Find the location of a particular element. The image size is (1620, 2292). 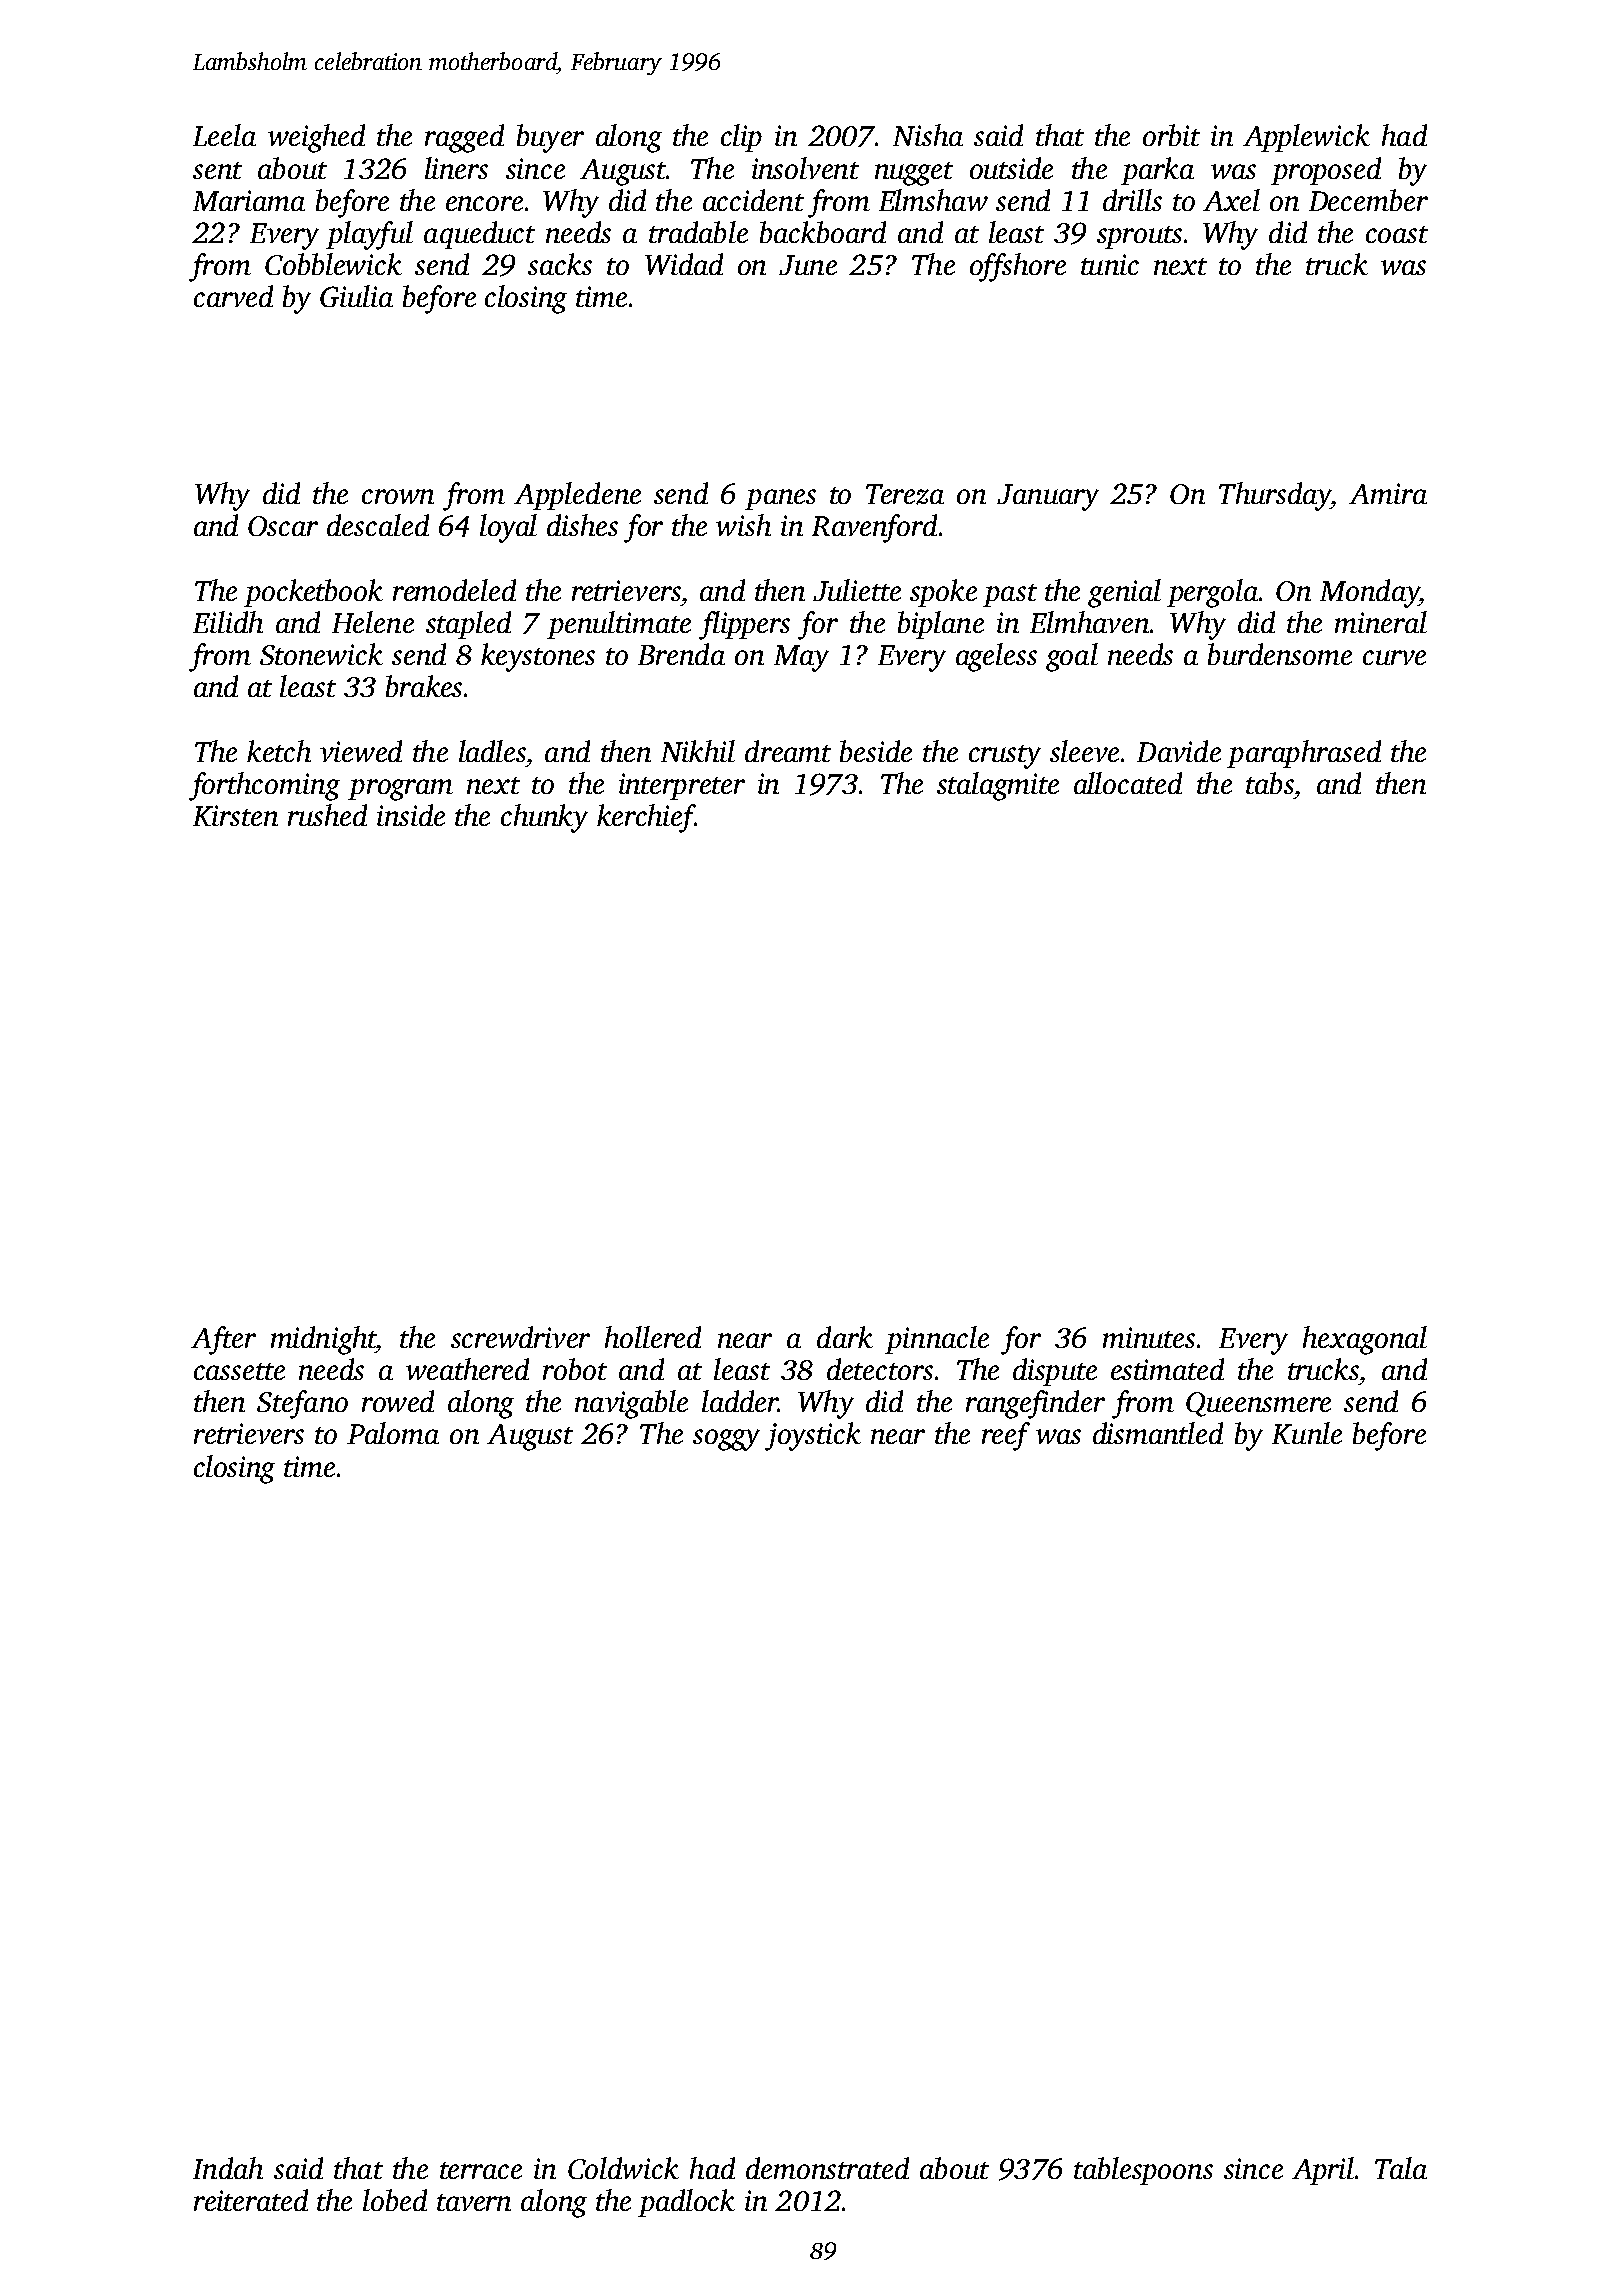

Kunle is located at coordinates (1307, 1433).
